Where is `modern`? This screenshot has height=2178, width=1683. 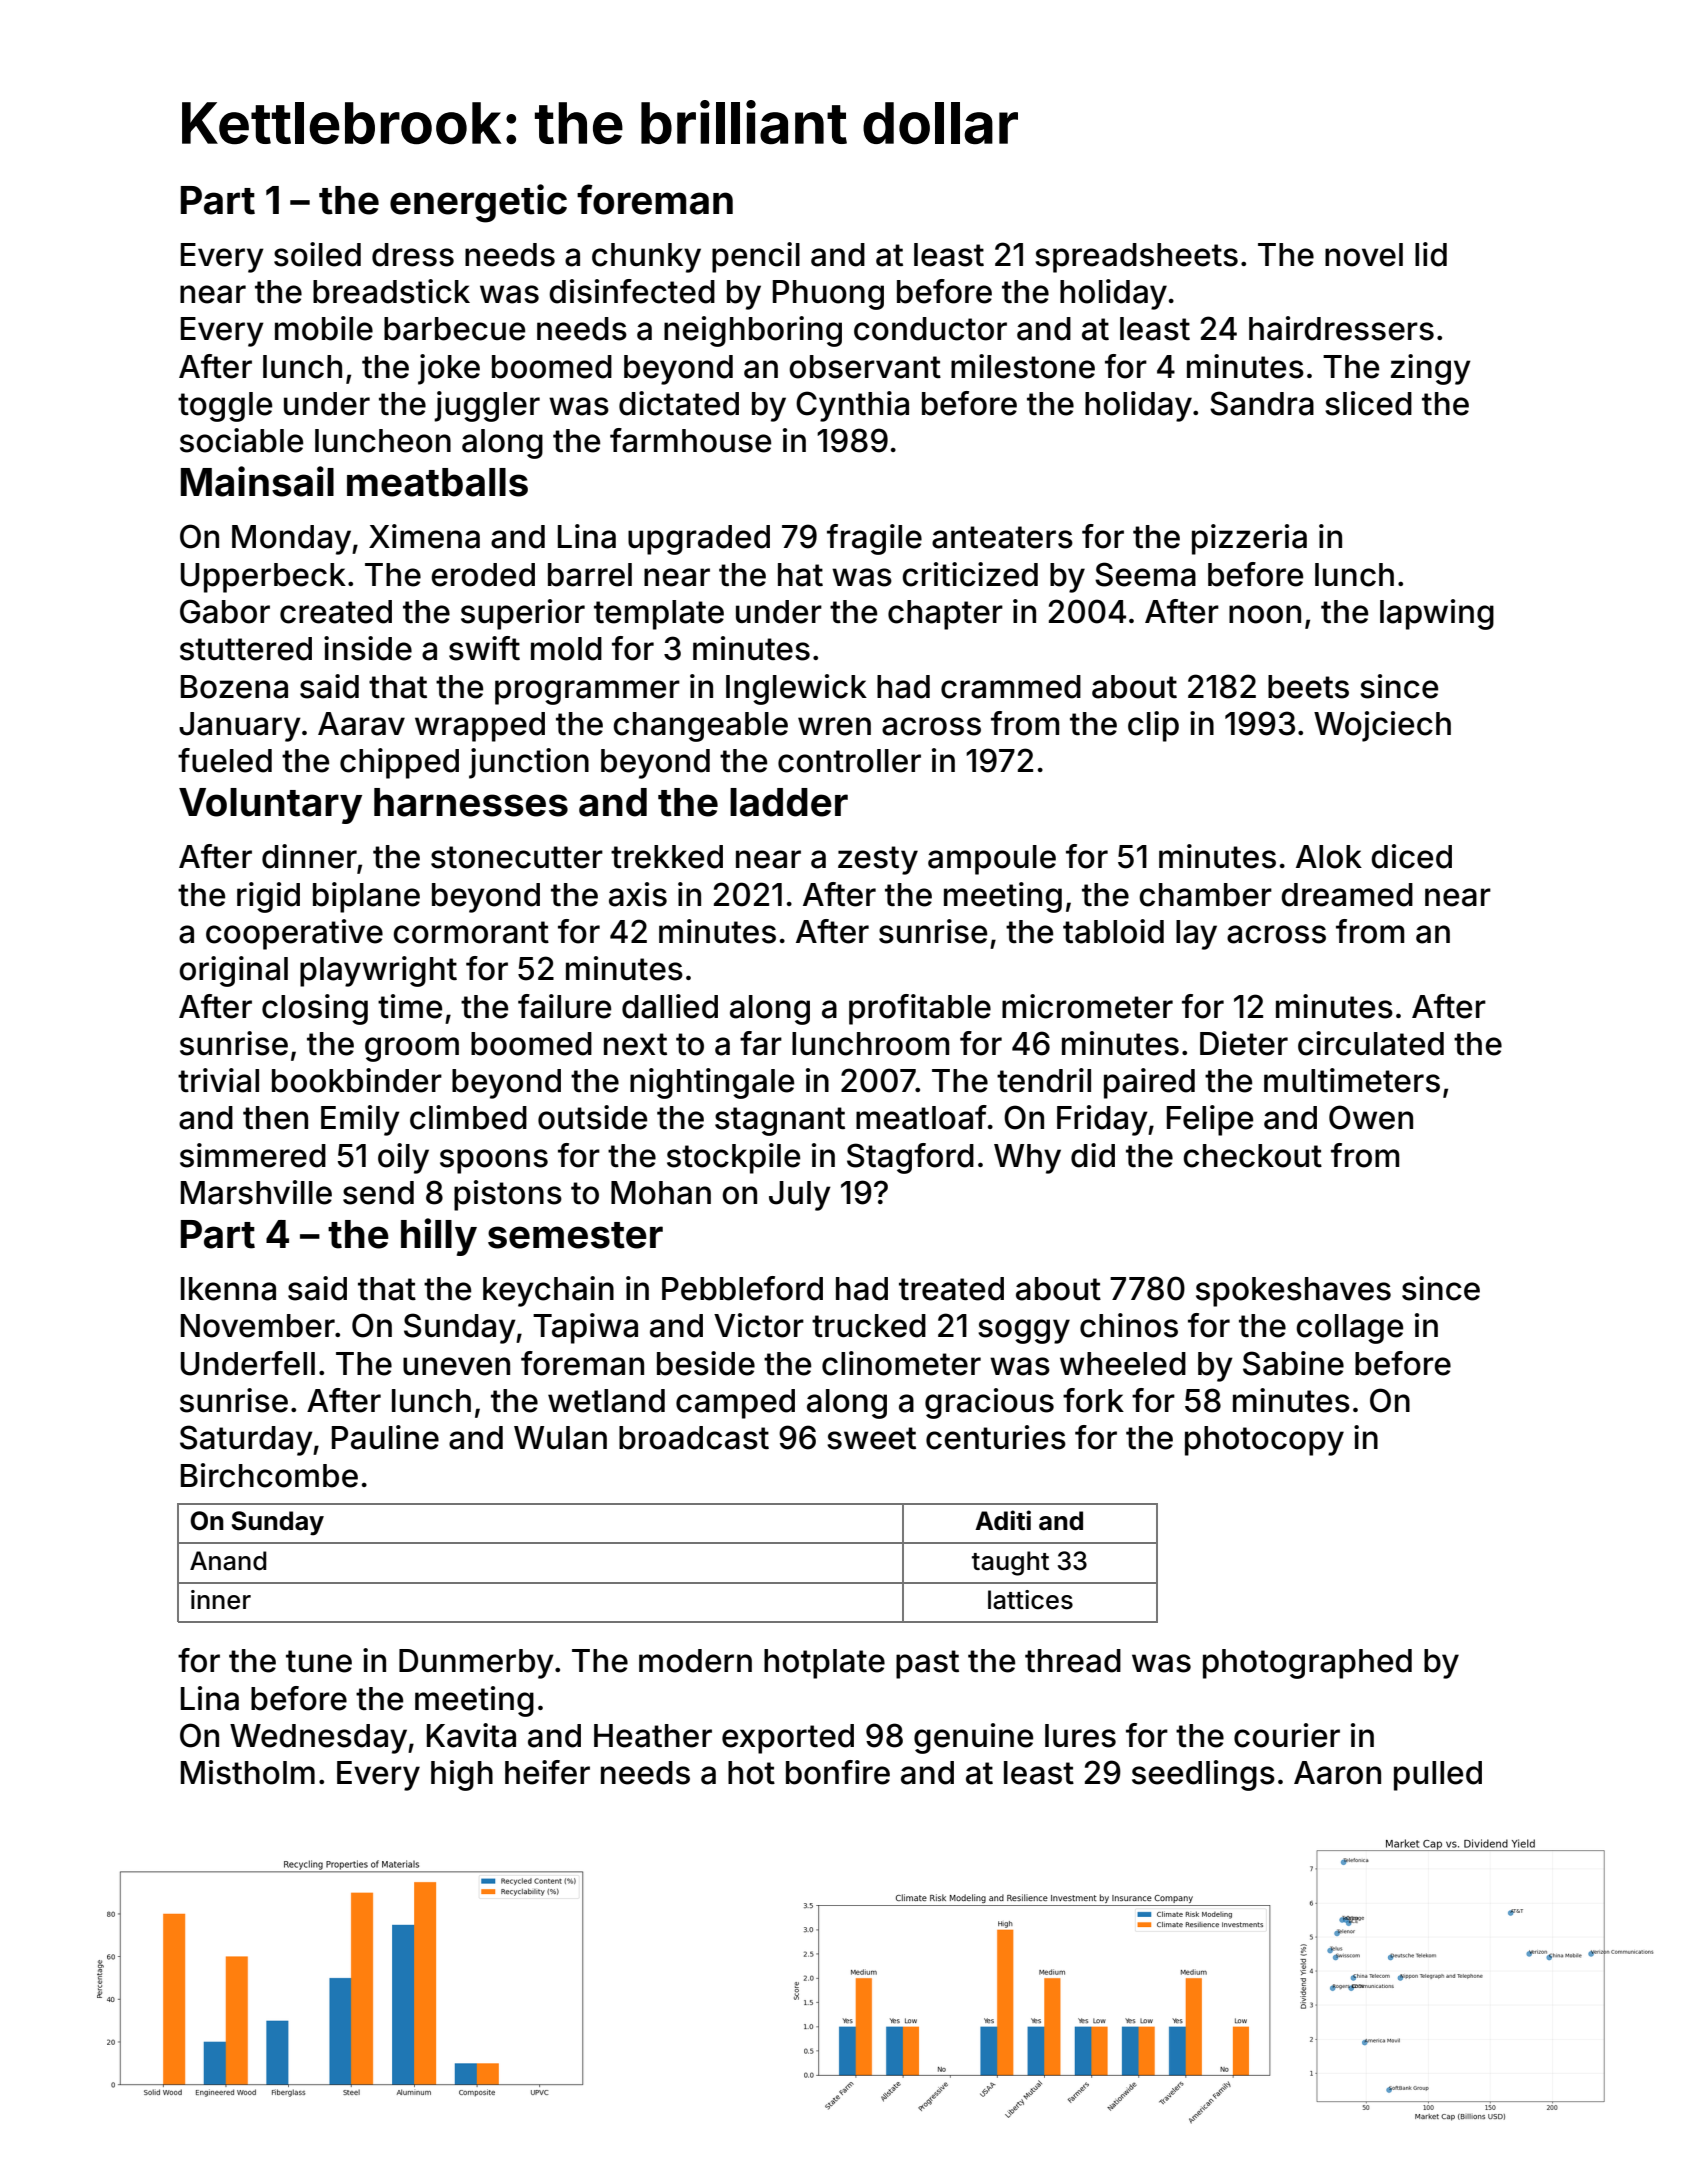 modern is located at coordinates (695, 1661).
